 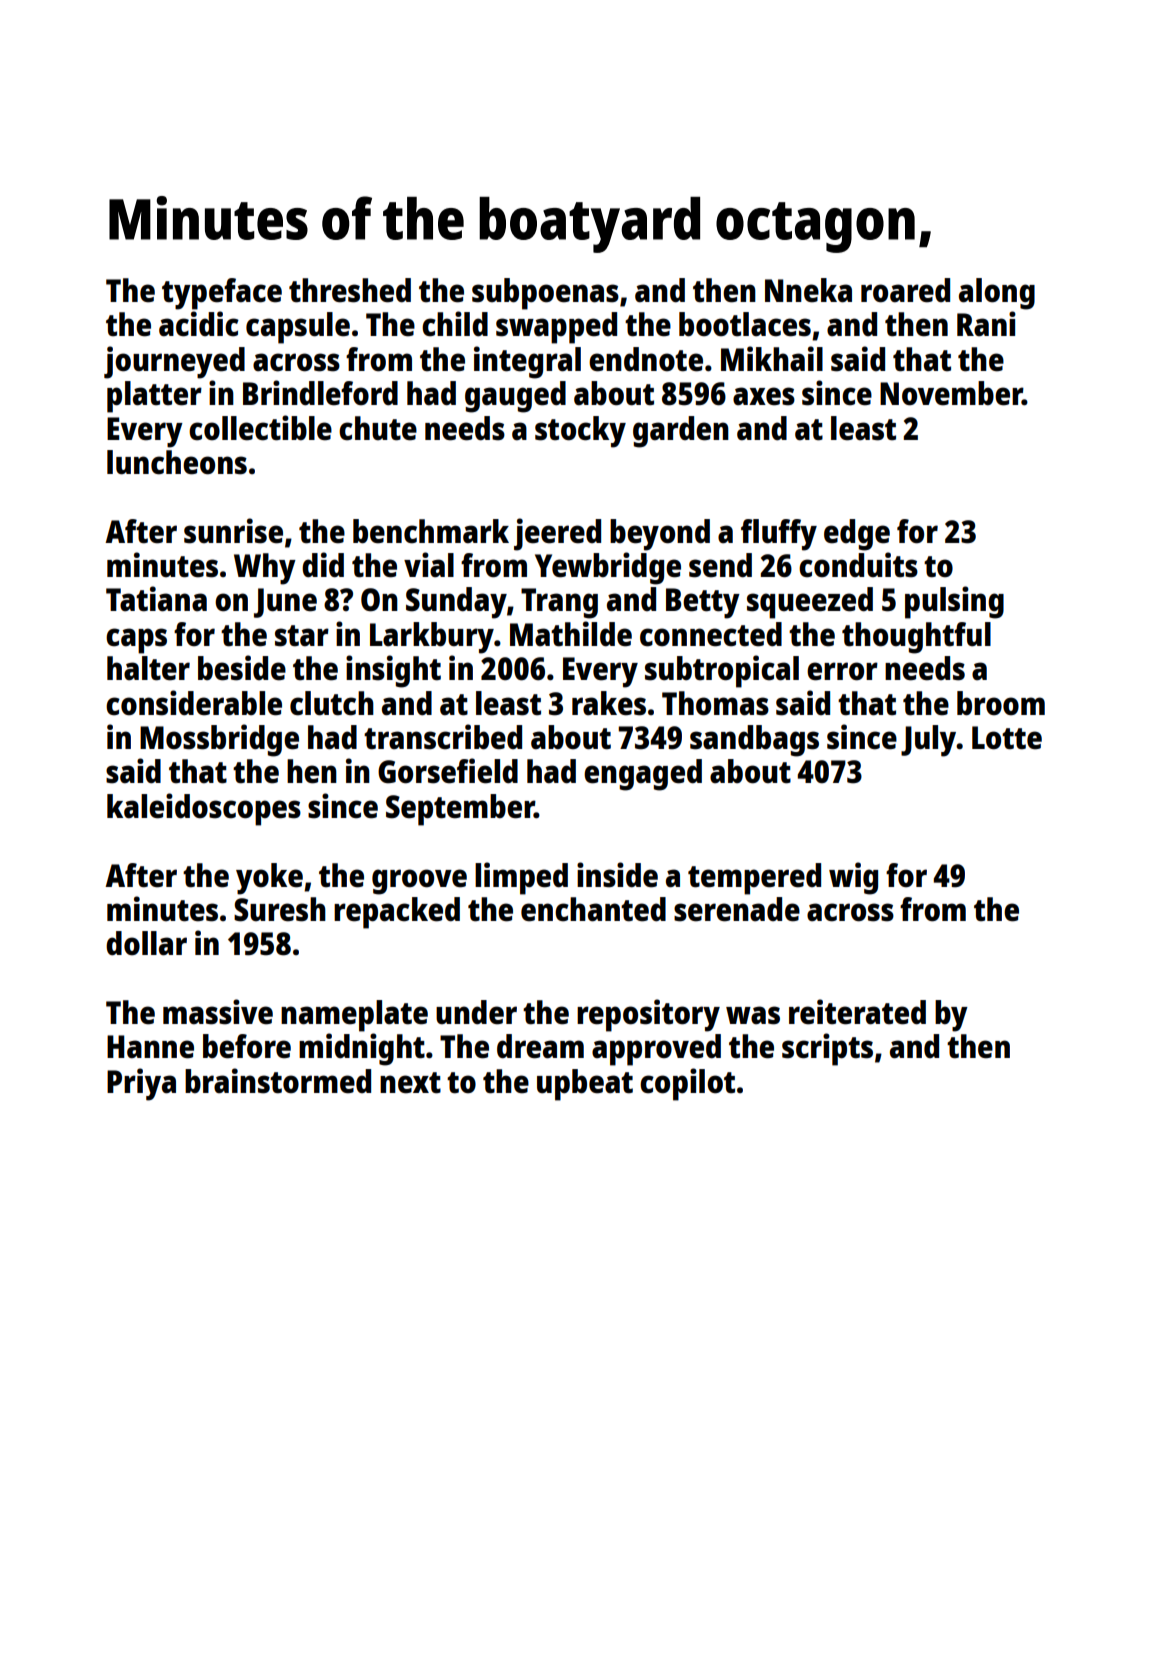 What do you see at coordinates (681, 432) in the document?
I see `garden` at bounding box center [681, 432].
